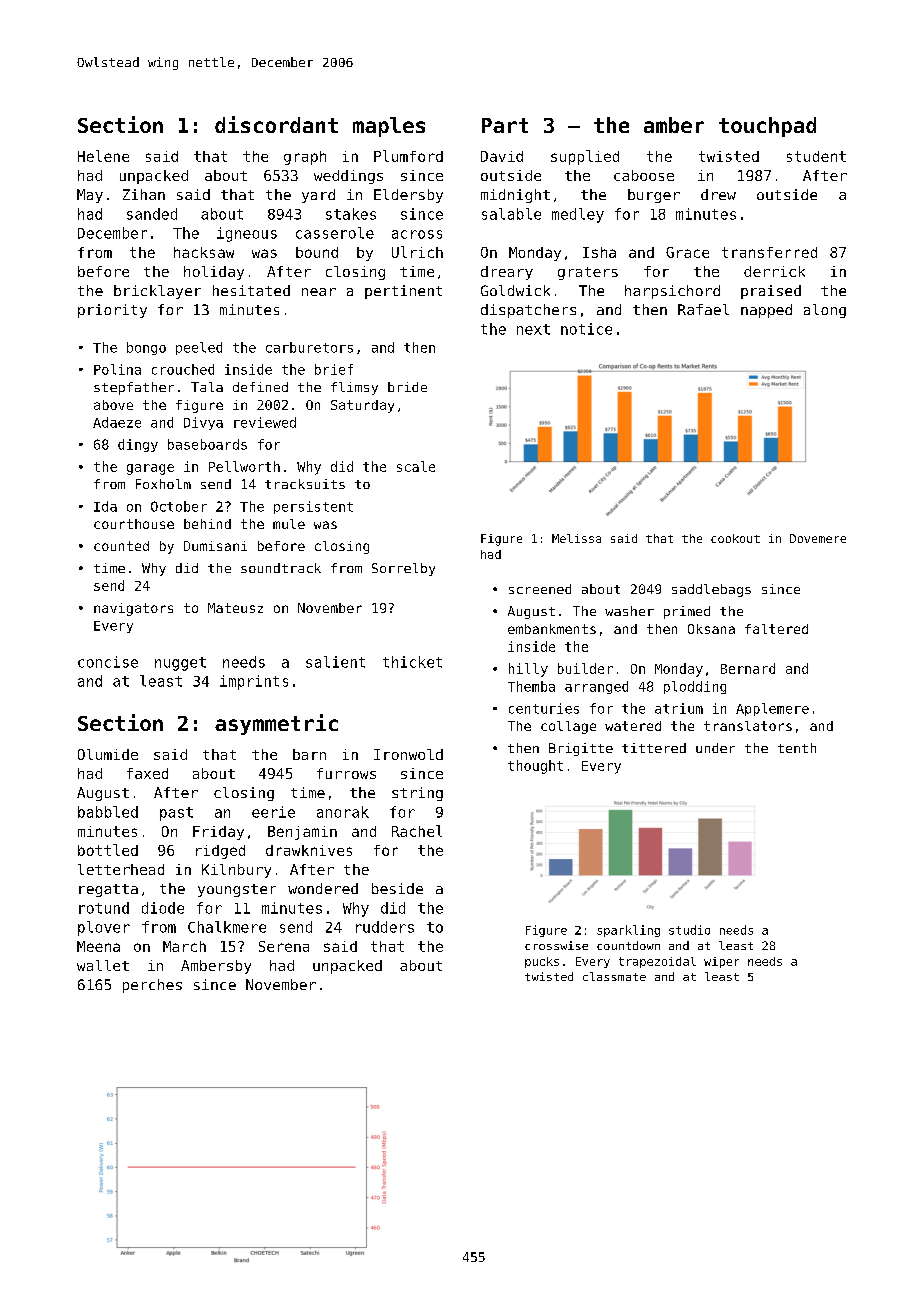 Image resolution: width=924 pixels, height=1308 pixels. Describe the element at coordinates (121, 546) in the screenshot. I see `counted` at that location.
